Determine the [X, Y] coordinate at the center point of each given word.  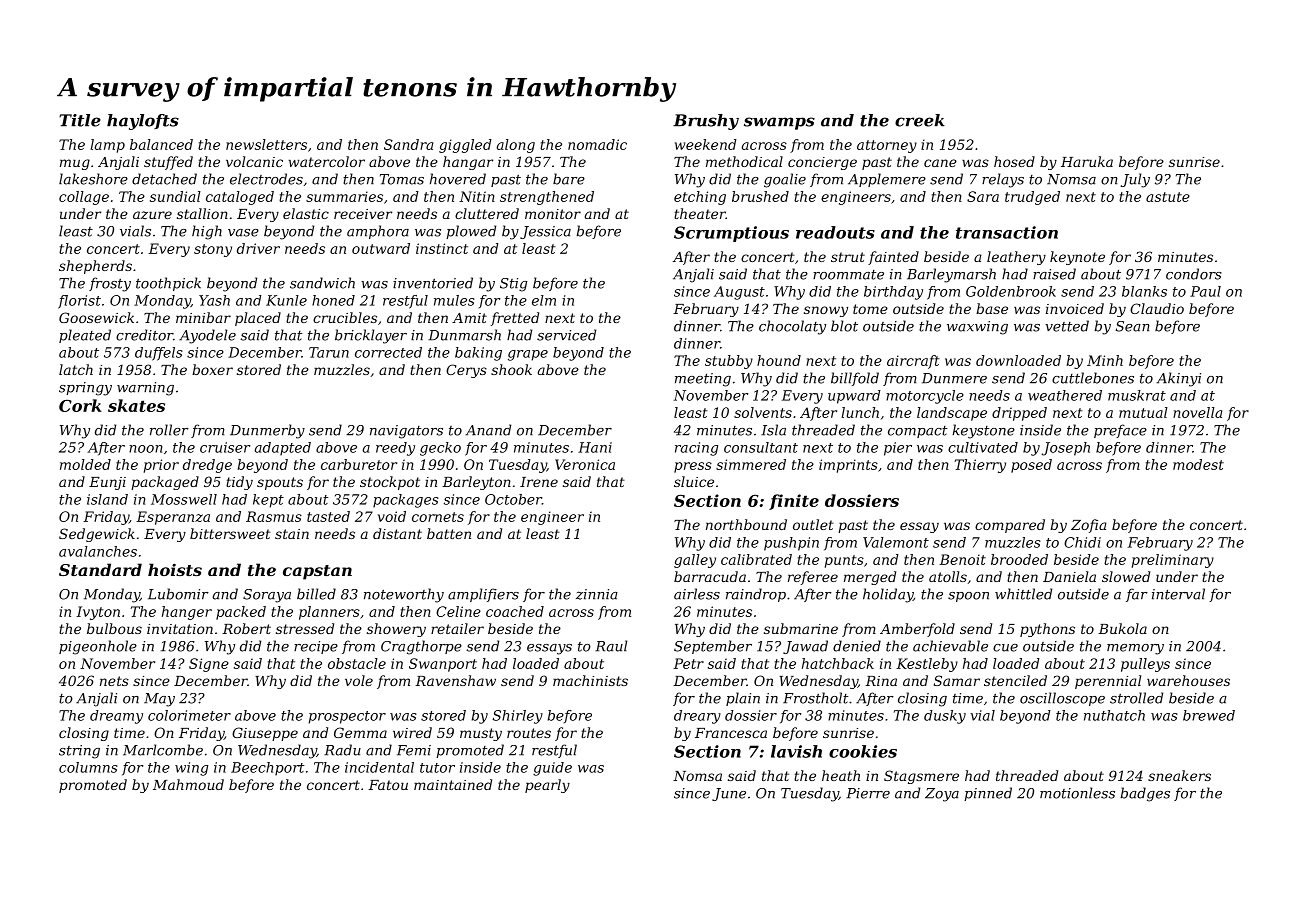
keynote [1077, 258]
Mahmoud [188, 784]
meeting [703, 380]
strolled [1136, 698]
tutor [437, 768]
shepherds [95, 267]
